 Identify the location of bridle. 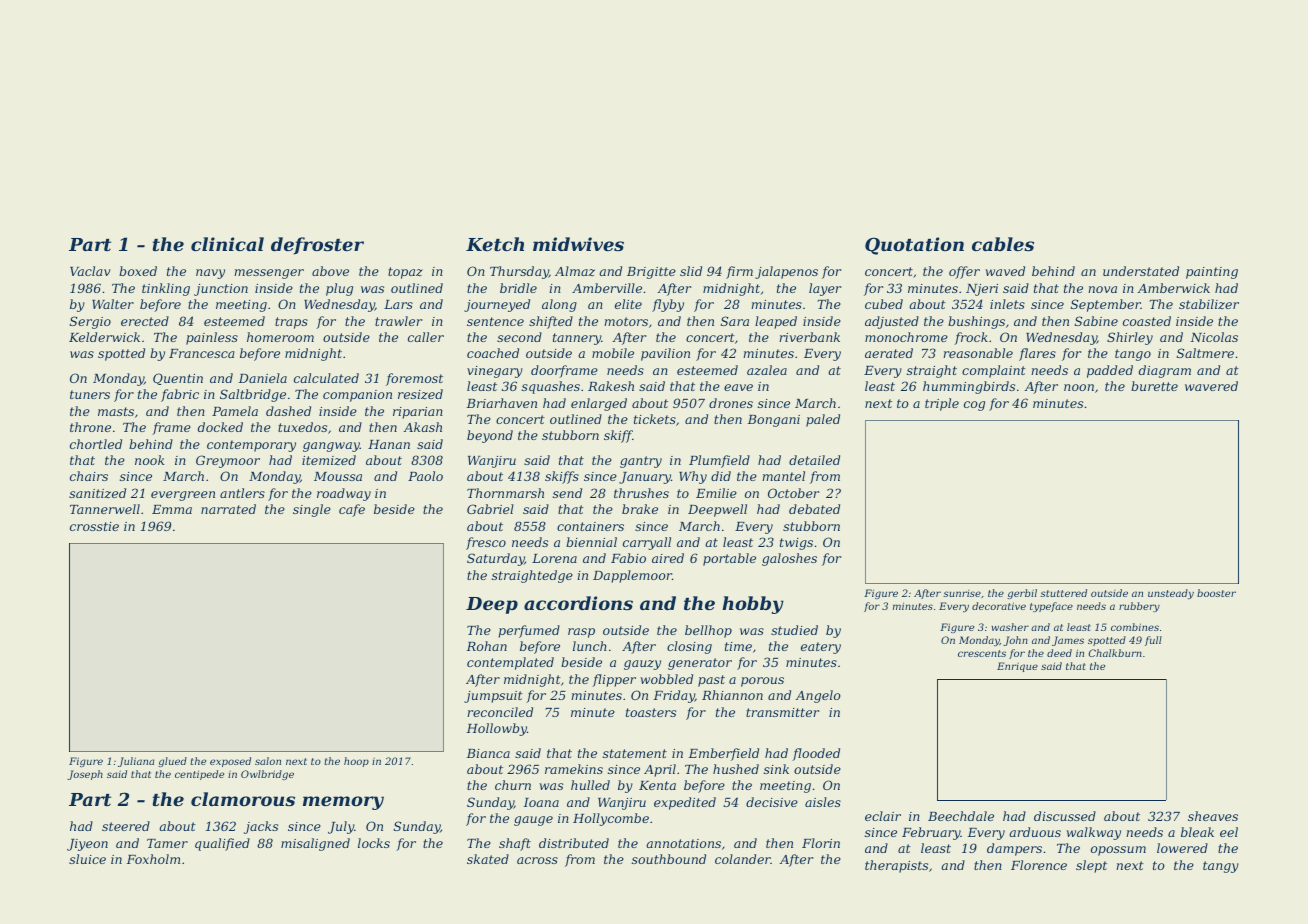
(518, 288).
